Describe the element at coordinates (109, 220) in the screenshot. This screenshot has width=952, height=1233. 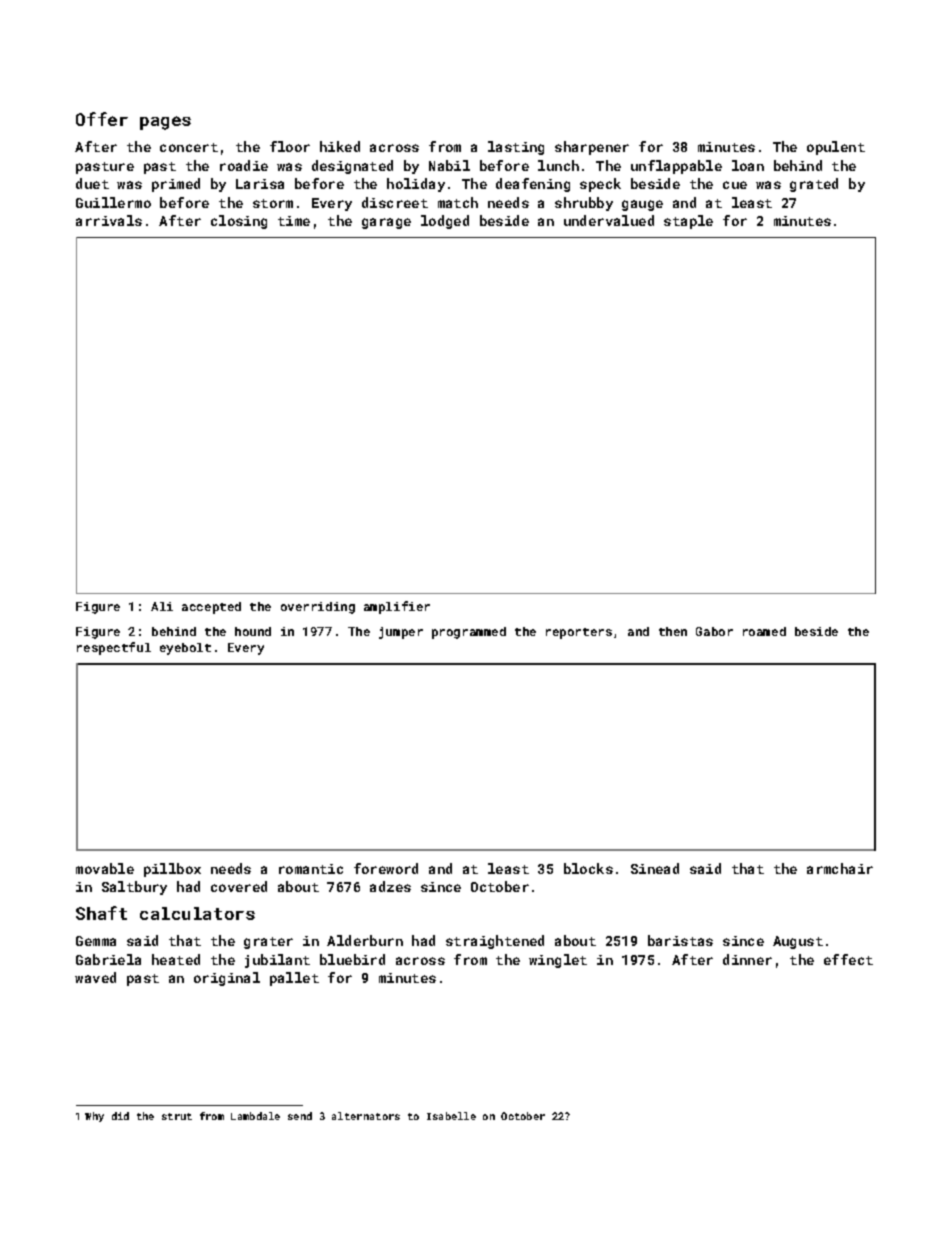
I see `arrivals` at that location.
